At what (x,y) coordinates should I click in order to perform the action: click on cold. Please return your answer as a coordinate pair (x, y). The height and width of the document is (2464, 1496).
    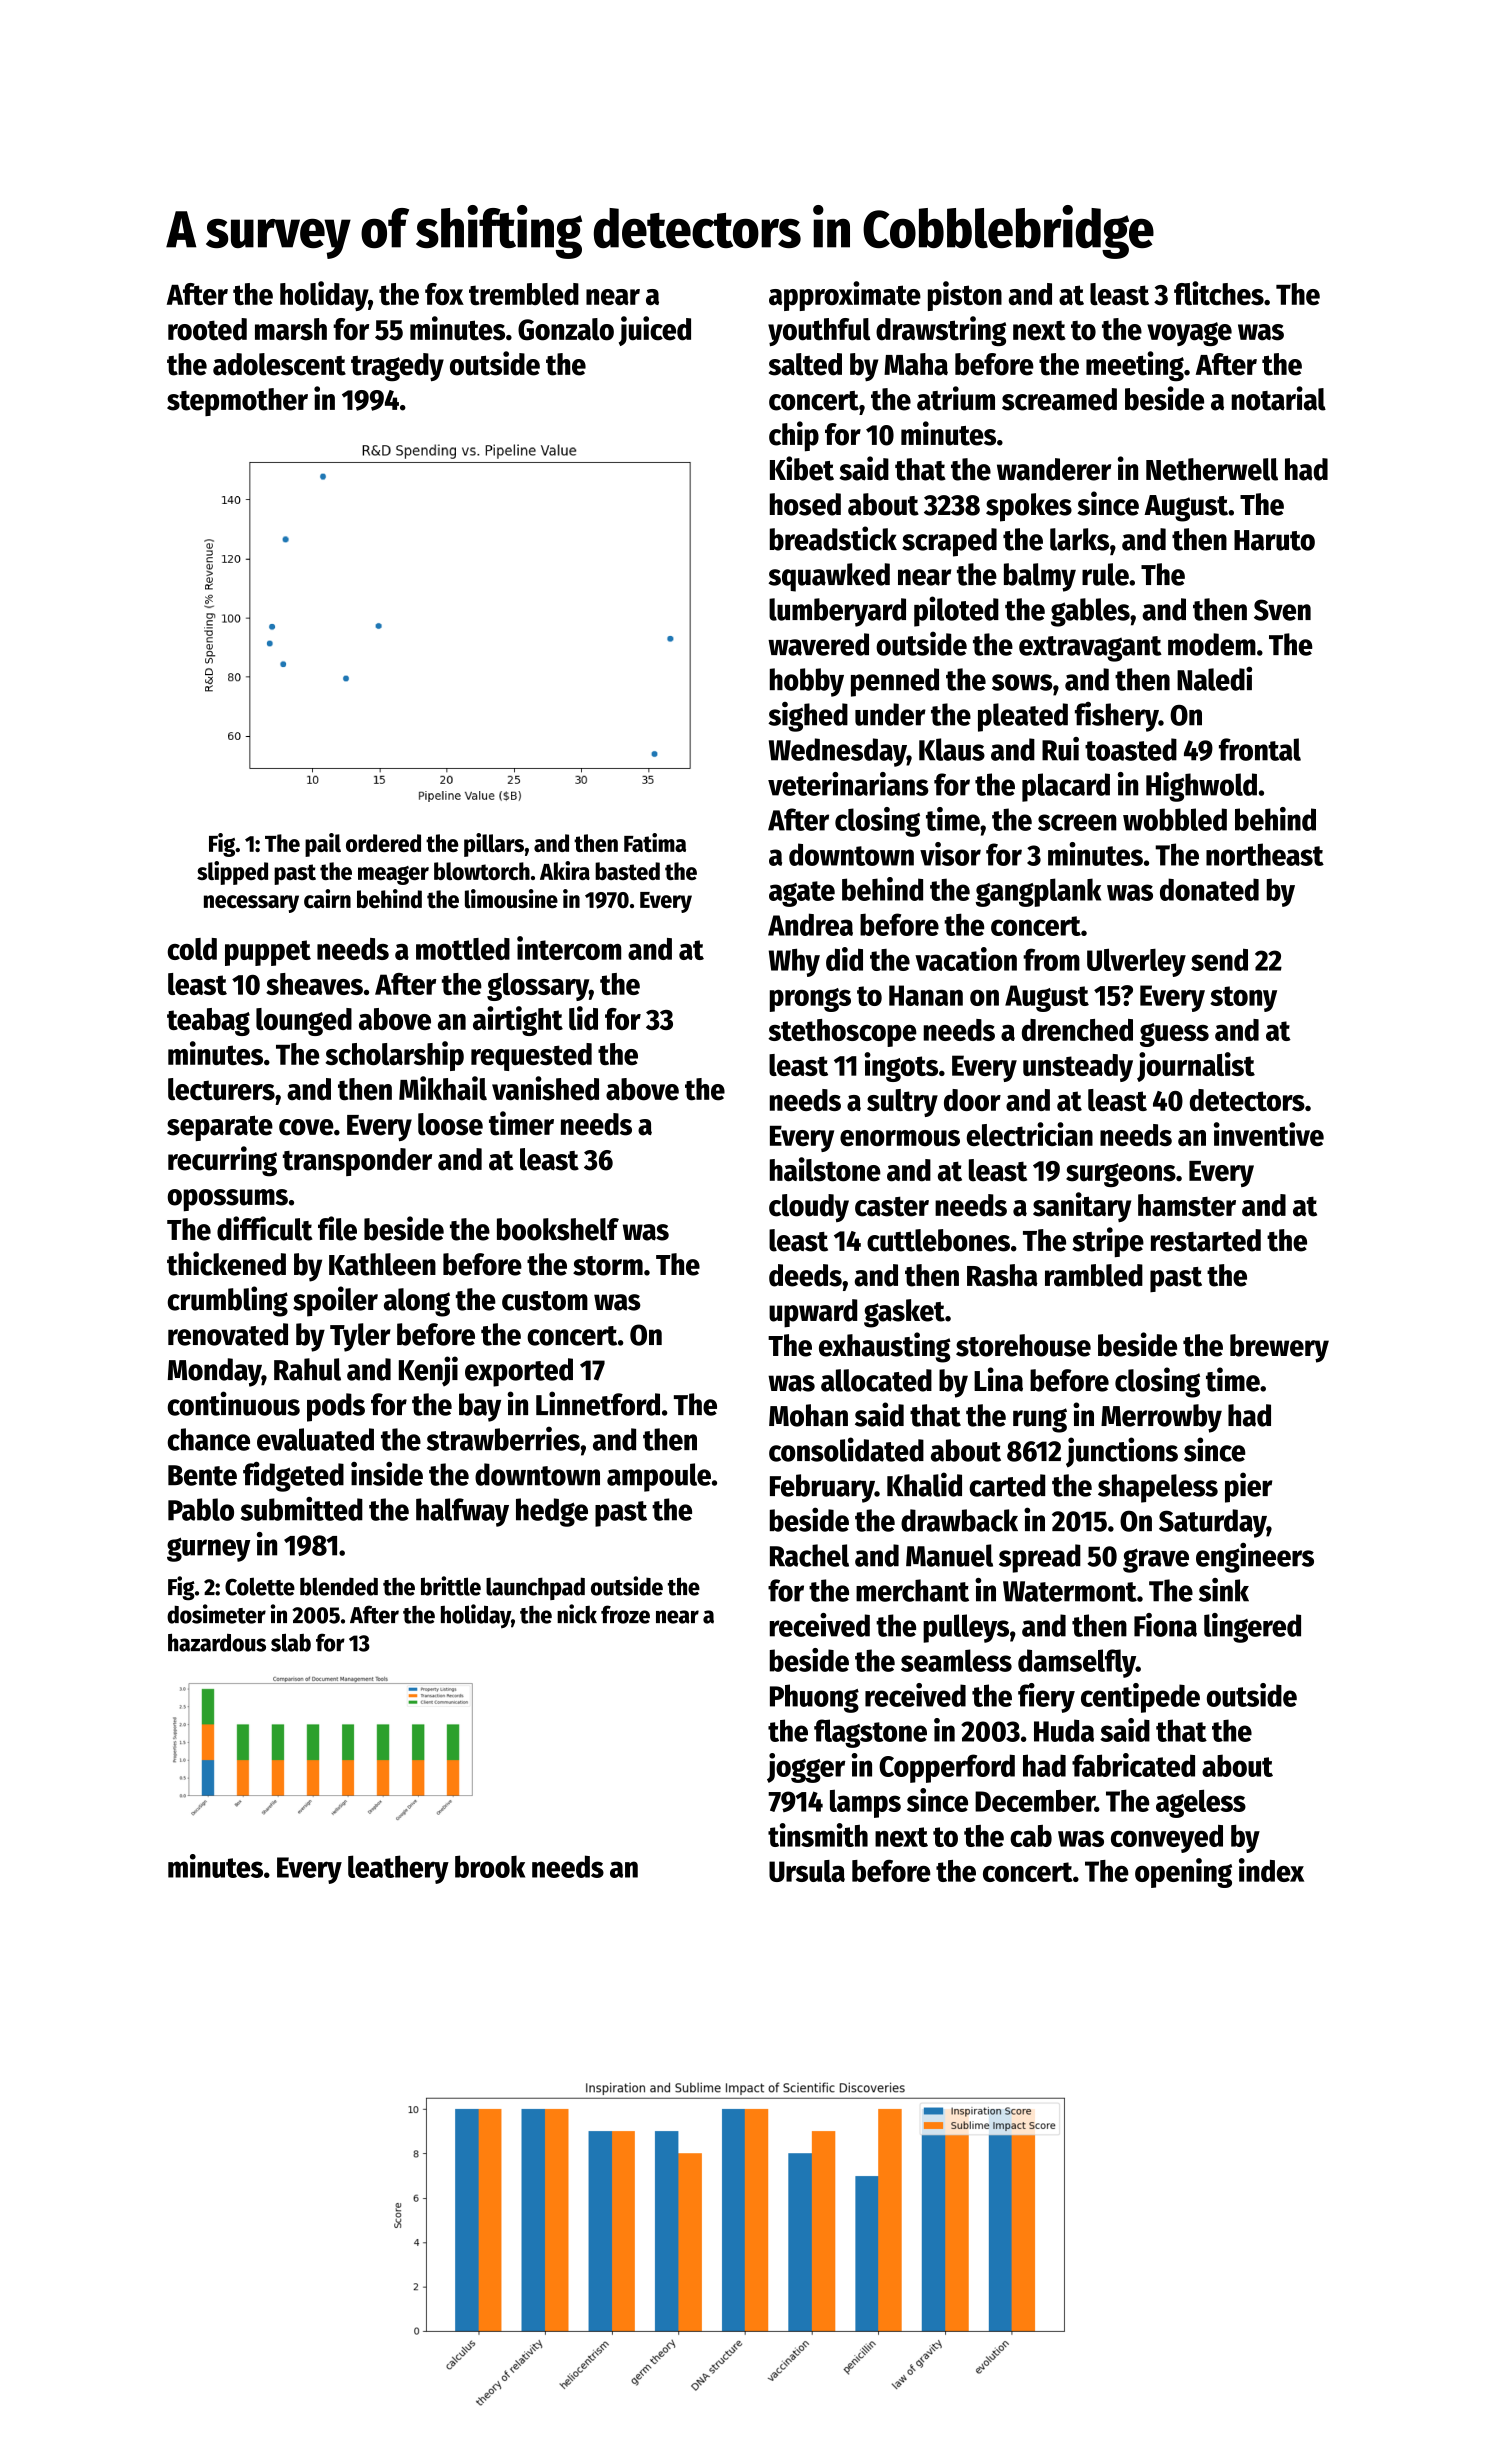
    Looking at the image, I should click on (192, 949).
